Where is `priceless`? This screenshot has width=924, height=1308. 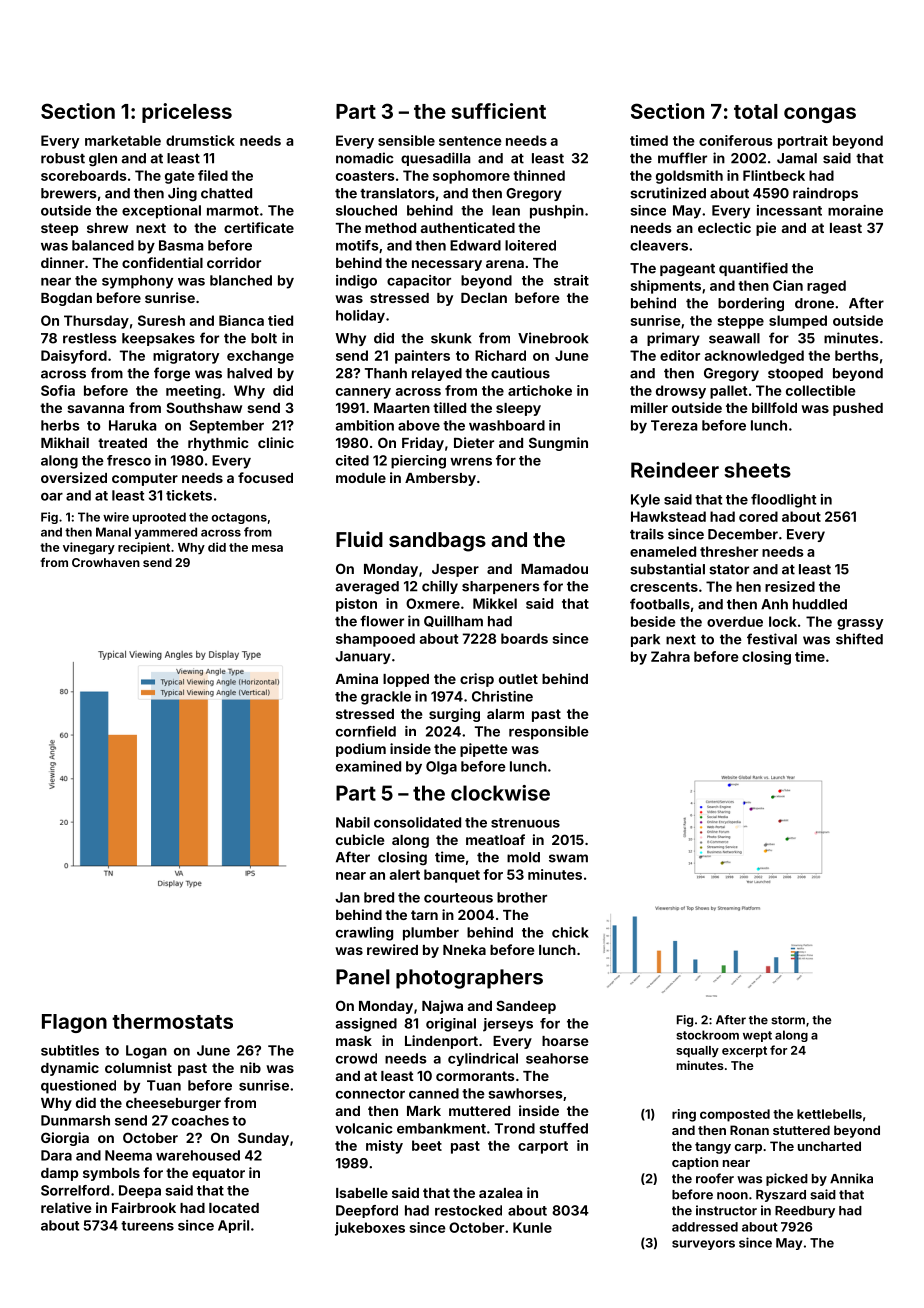 priceless is located at coordinates (187, 113).
